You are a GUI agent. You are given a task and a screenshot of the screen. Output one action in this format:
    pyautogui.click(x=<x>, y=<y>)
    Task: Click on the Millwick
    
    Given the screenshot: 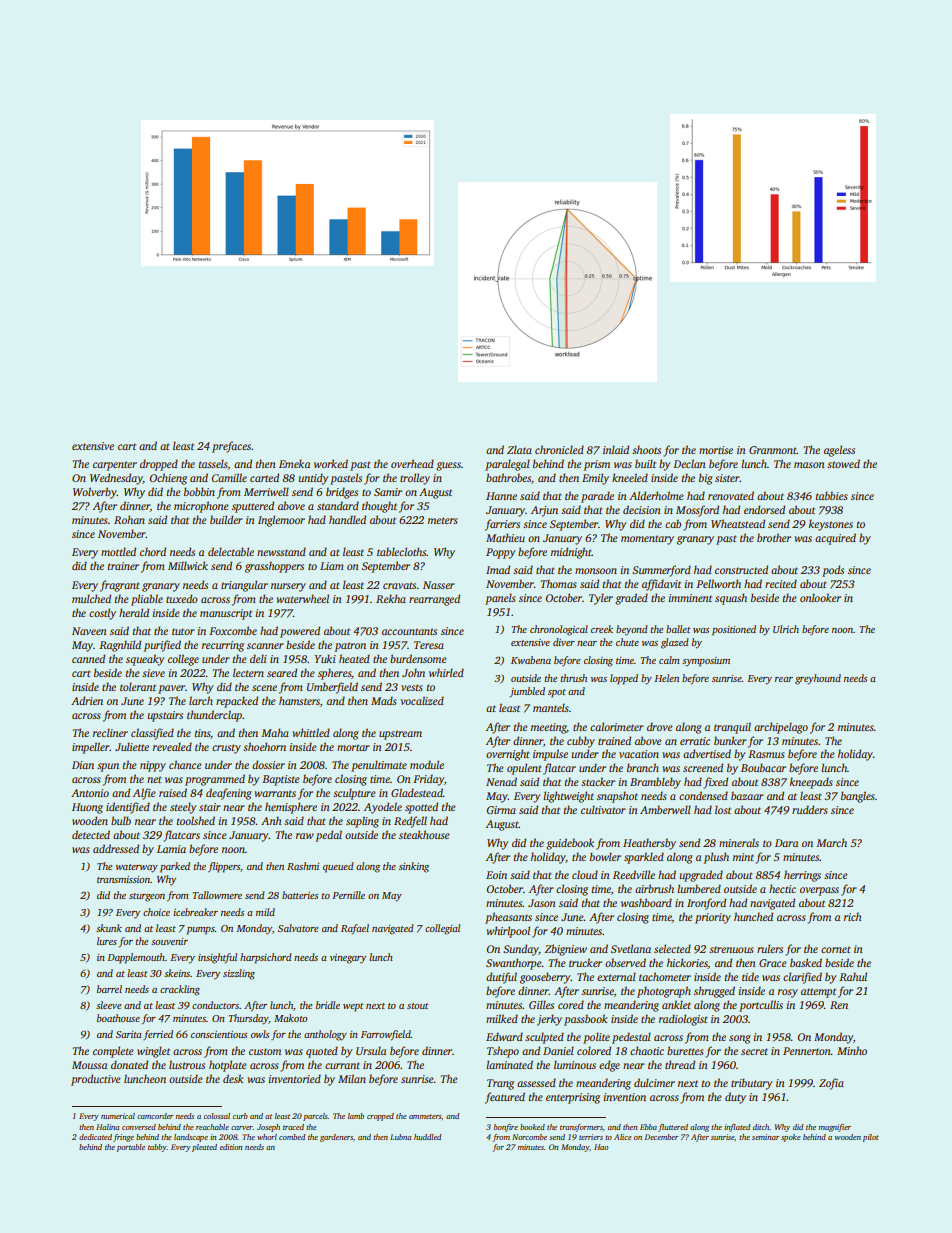 What is the action you would take?
    pyautogui.click(x=188, y=565)
